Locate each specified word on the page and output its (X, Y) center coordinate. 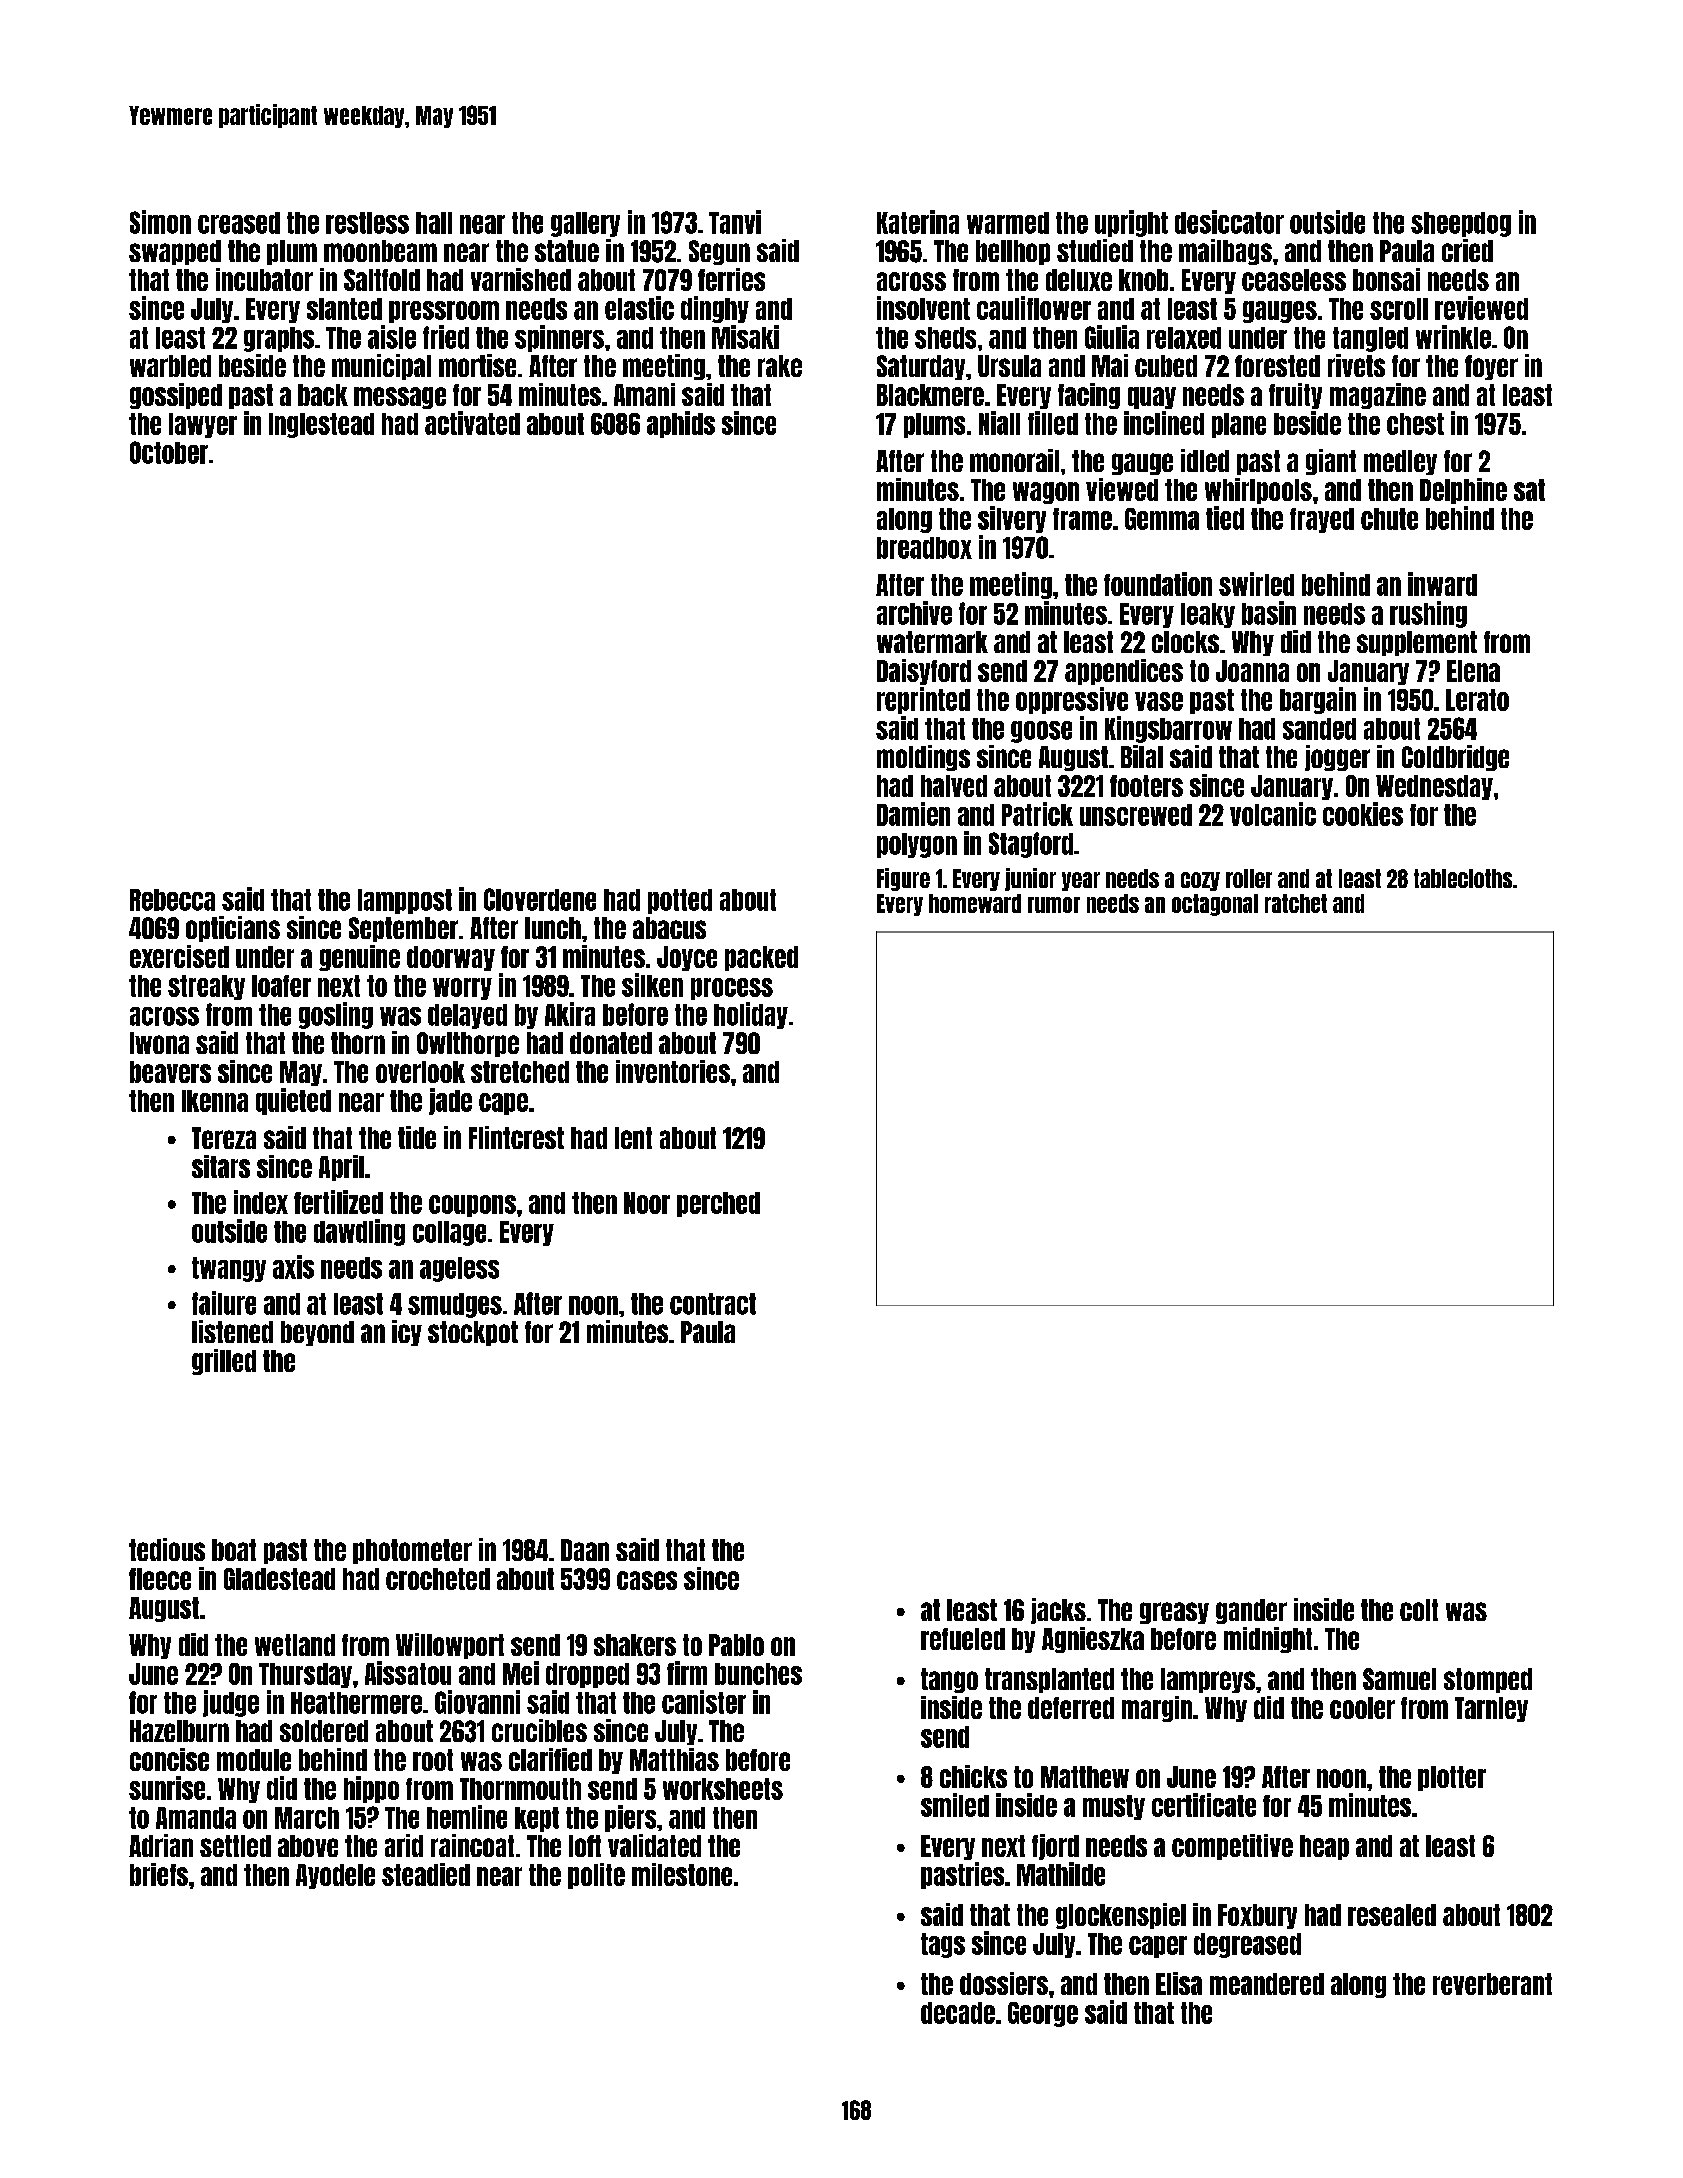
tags (943, 1945)
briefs (159, 1874)
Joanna (1252, 671)
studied (1095, 250)
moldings (923, 758)
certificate (1204, 1805)
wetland (295, 1645)
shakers (635, 1645)
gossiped (176, 396)
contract (713, 1304)
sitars (221, 1166)
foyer (1491, 367)
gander (1251, 1611)
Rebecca (172, 900)
